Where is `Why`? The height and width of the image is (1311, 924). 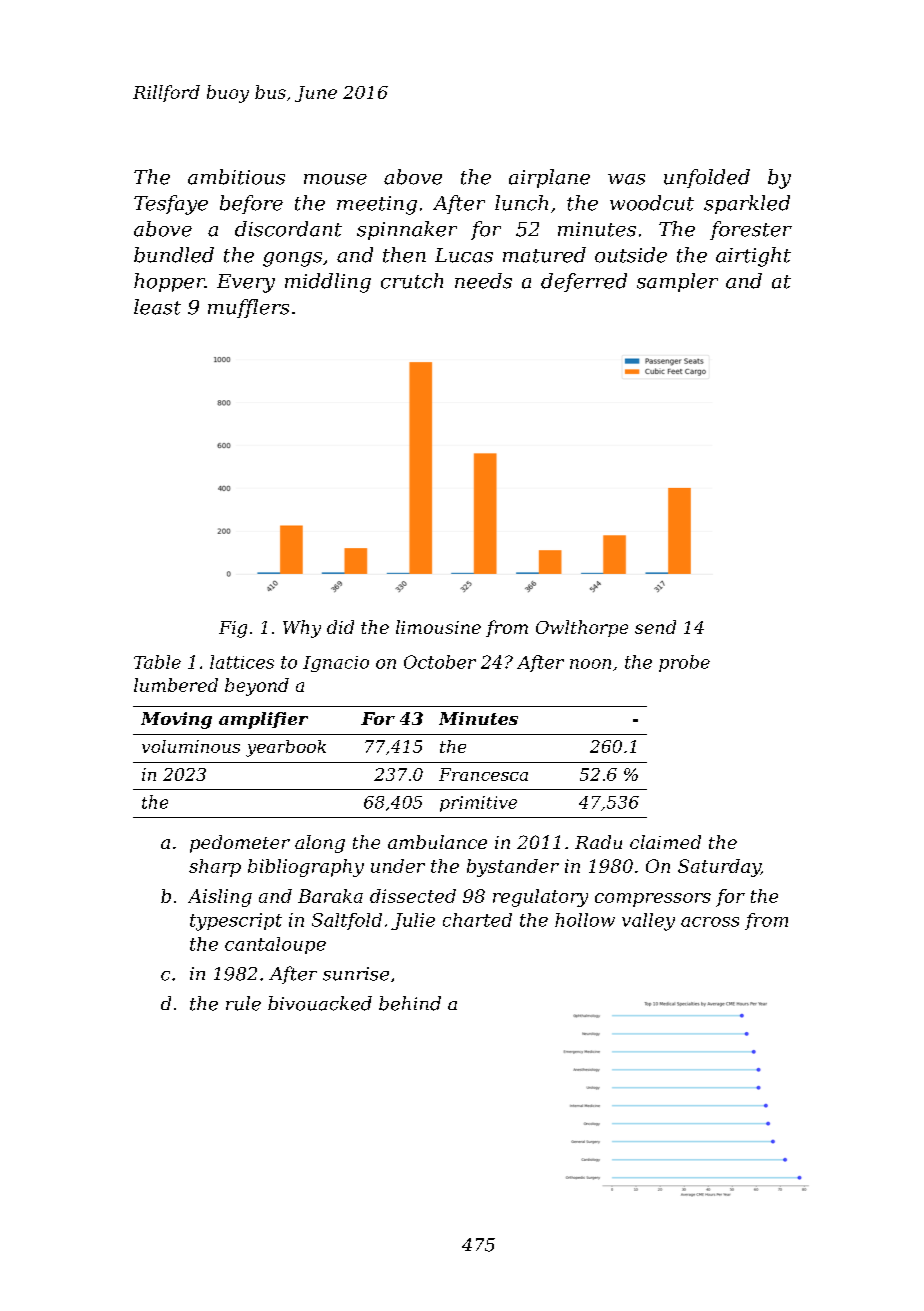 Why is located at coordinates (302, 629).
